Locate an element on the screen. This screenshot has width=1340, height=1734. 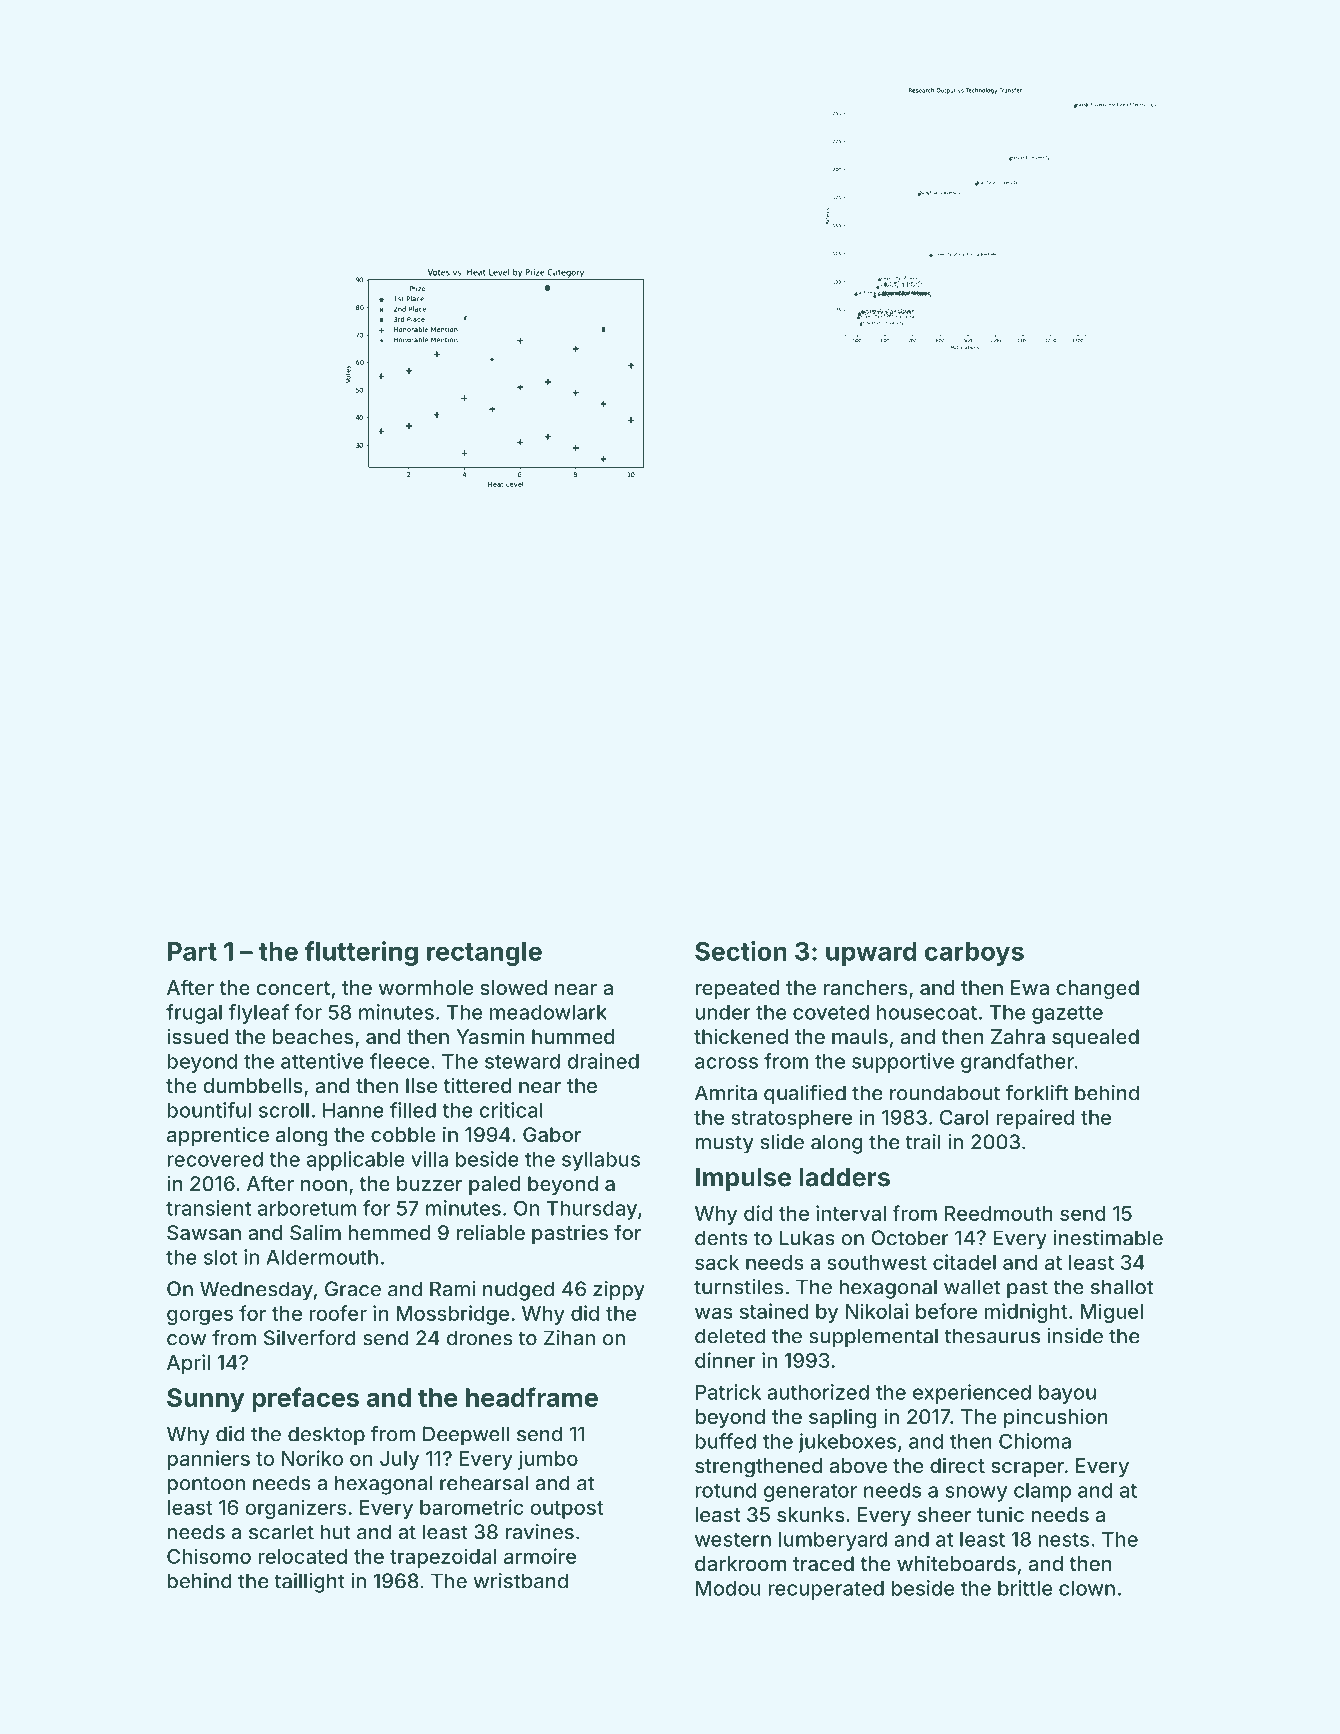
Section is located at coordinates (741, 951).
